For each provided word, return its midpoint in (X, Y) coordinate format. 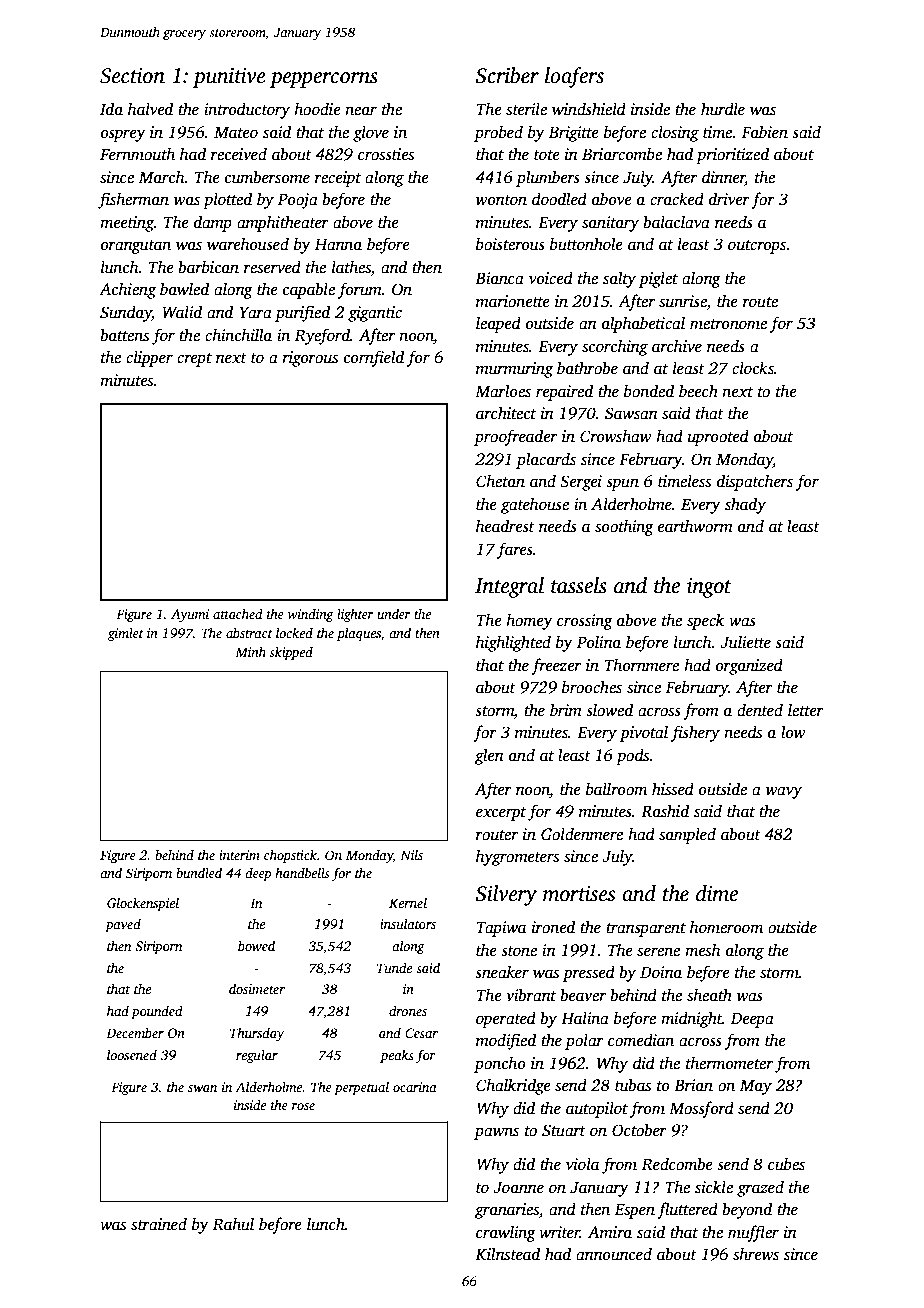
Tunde (394, 967)
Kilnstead (507, 1254)
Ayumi (190, 615)
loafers (574, 77)
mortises (579, 894)
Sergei (581, 483)
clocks (753, 368)
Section (132, 76)
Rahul (233, 1224)
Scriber (507, 75)
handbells (302, 873)
